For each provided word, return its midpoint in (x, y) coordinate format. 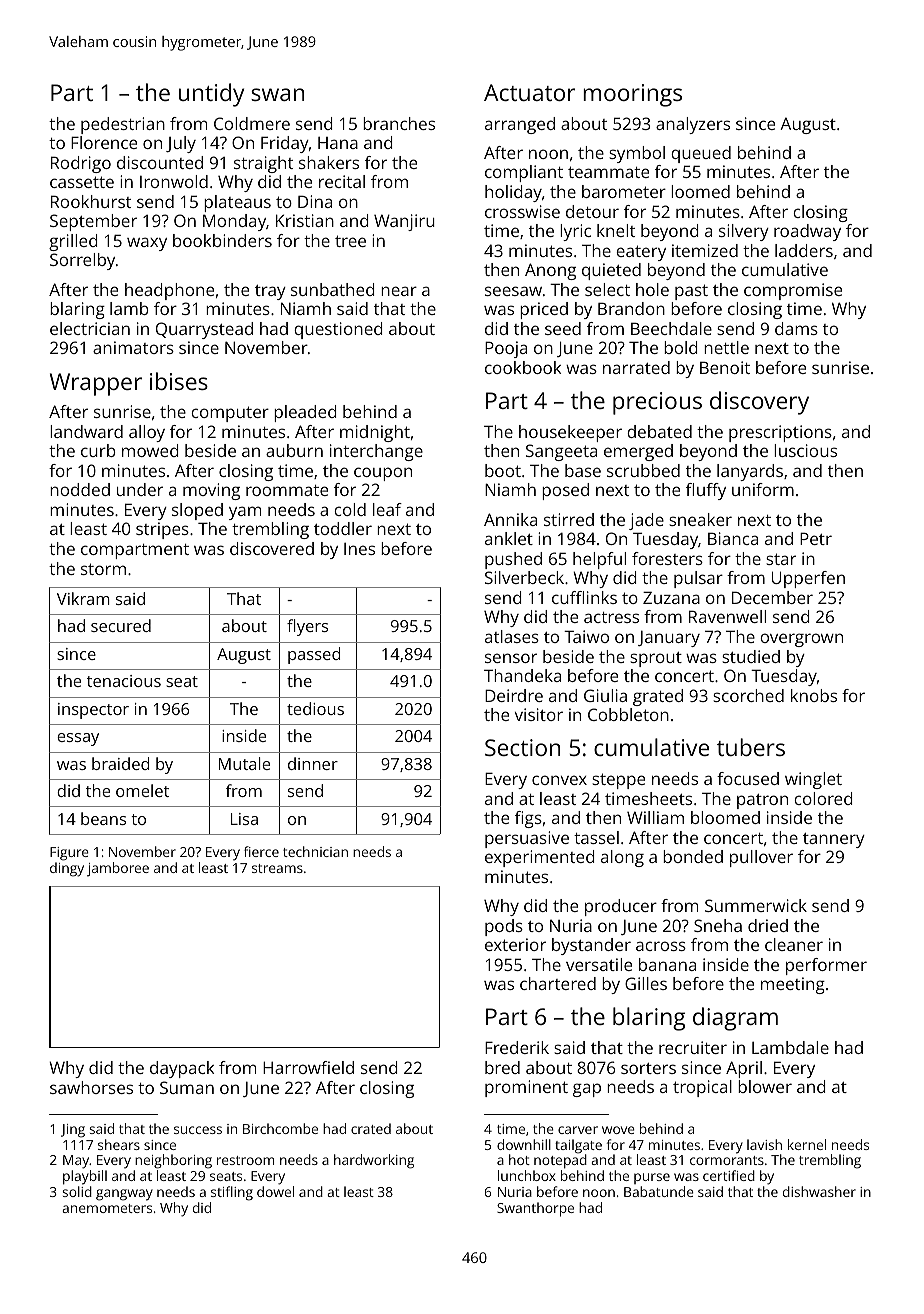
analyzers (693, 125)
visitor (539, 714)
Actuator (529, 92)
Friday (285, 144)
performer (826, 966)
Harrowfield (308, 1067)
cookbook (523, 367)
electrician (90, 328)
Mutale (244, 763)
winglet (813, 780)
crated (371, 1128)
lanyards (750, 472)
